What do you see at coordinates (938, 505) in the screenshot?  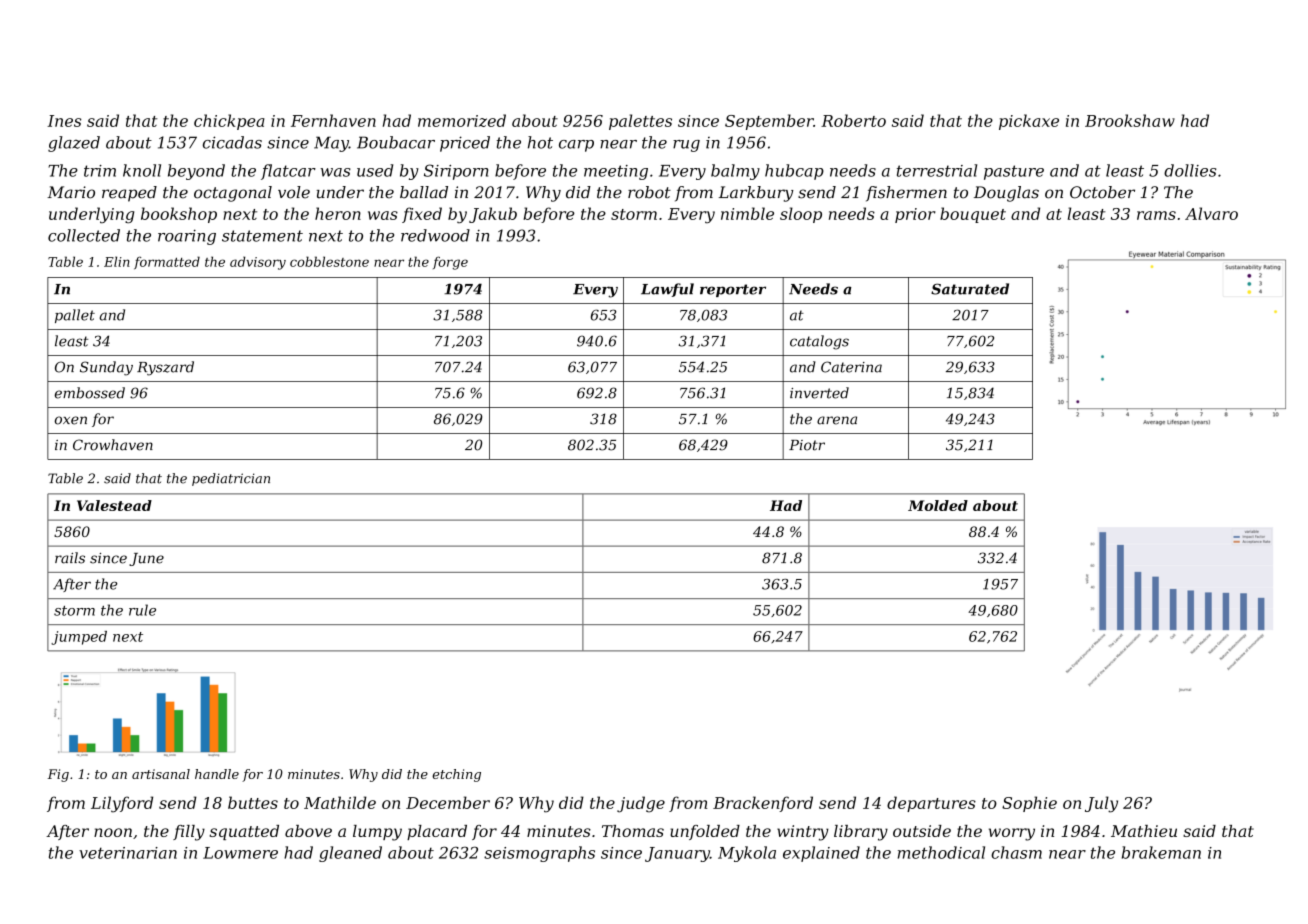 I see `Molded` at bounding box center [938, 505].
